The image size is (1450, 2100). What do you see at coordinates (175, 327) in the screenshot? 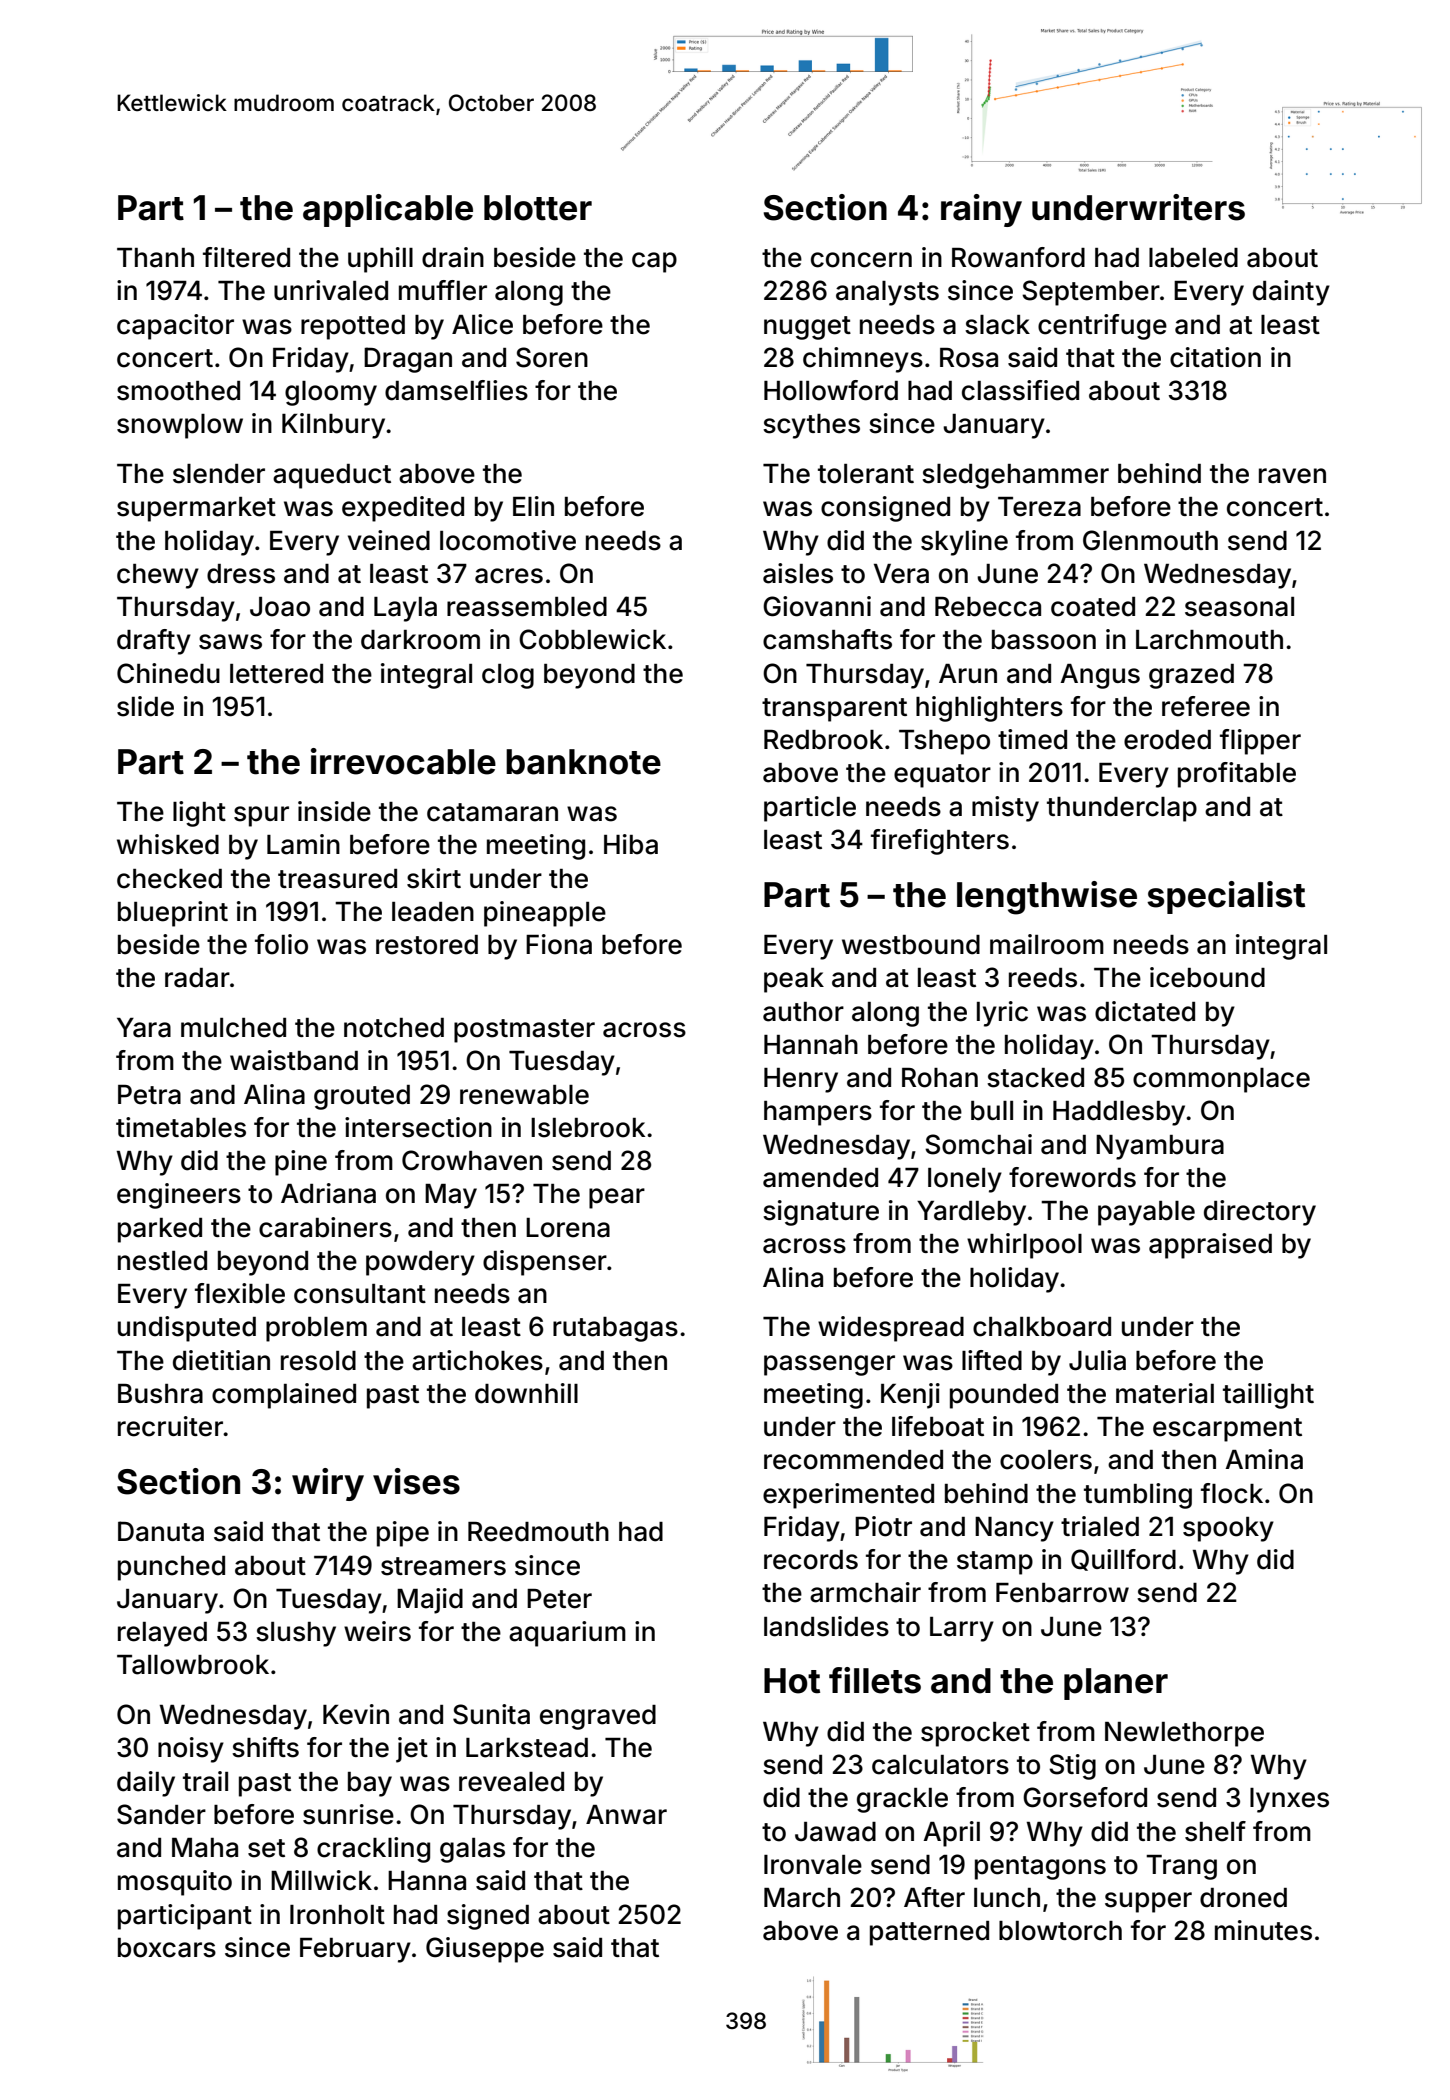
I see `capacitor` at bounding box center [175, 327].
